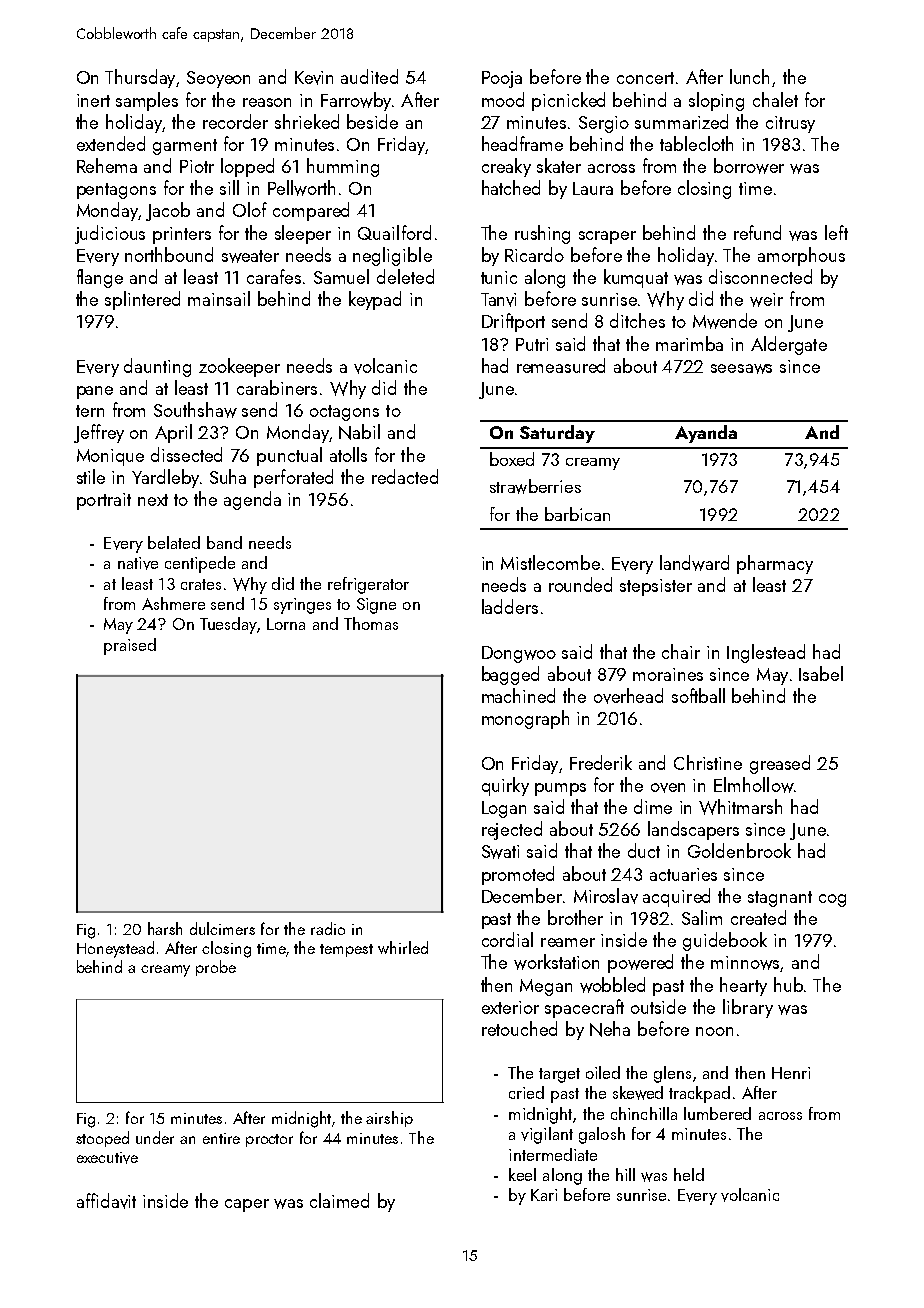  Describe the element at coordinates (228, 625) in the document. I see `Tuesday` at that location.
